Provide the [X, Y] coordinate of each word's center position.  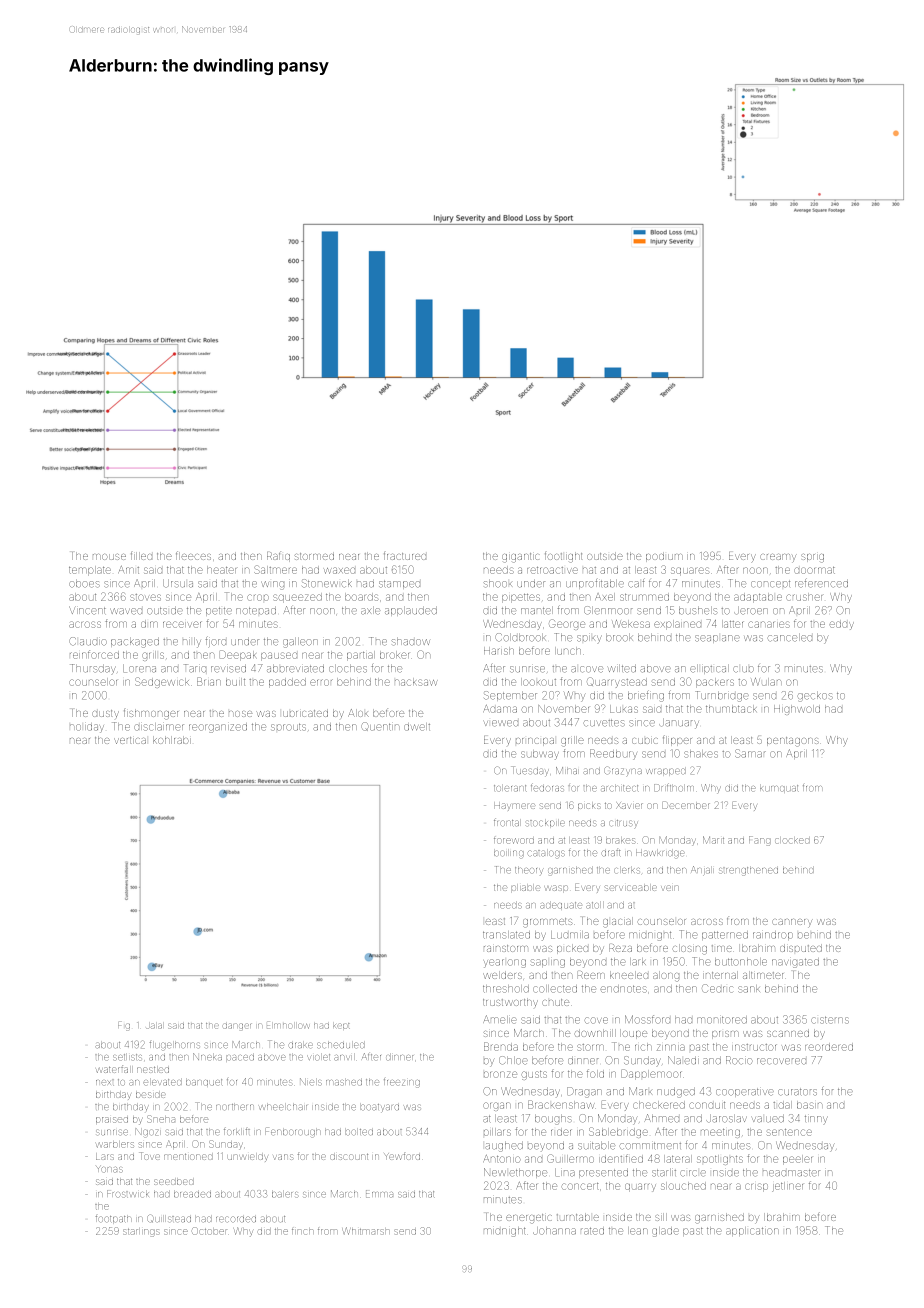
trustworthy [510, 1002]
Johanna [554, 1231]
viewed [501, 723]
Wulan [766, 682]
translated [506, 935]
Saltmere [275, 569]
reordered [829, 1047]
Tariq [195, 668]
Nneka [207, 1056]
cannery [792, 923]
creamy [778, 558]
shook [498, 584]
